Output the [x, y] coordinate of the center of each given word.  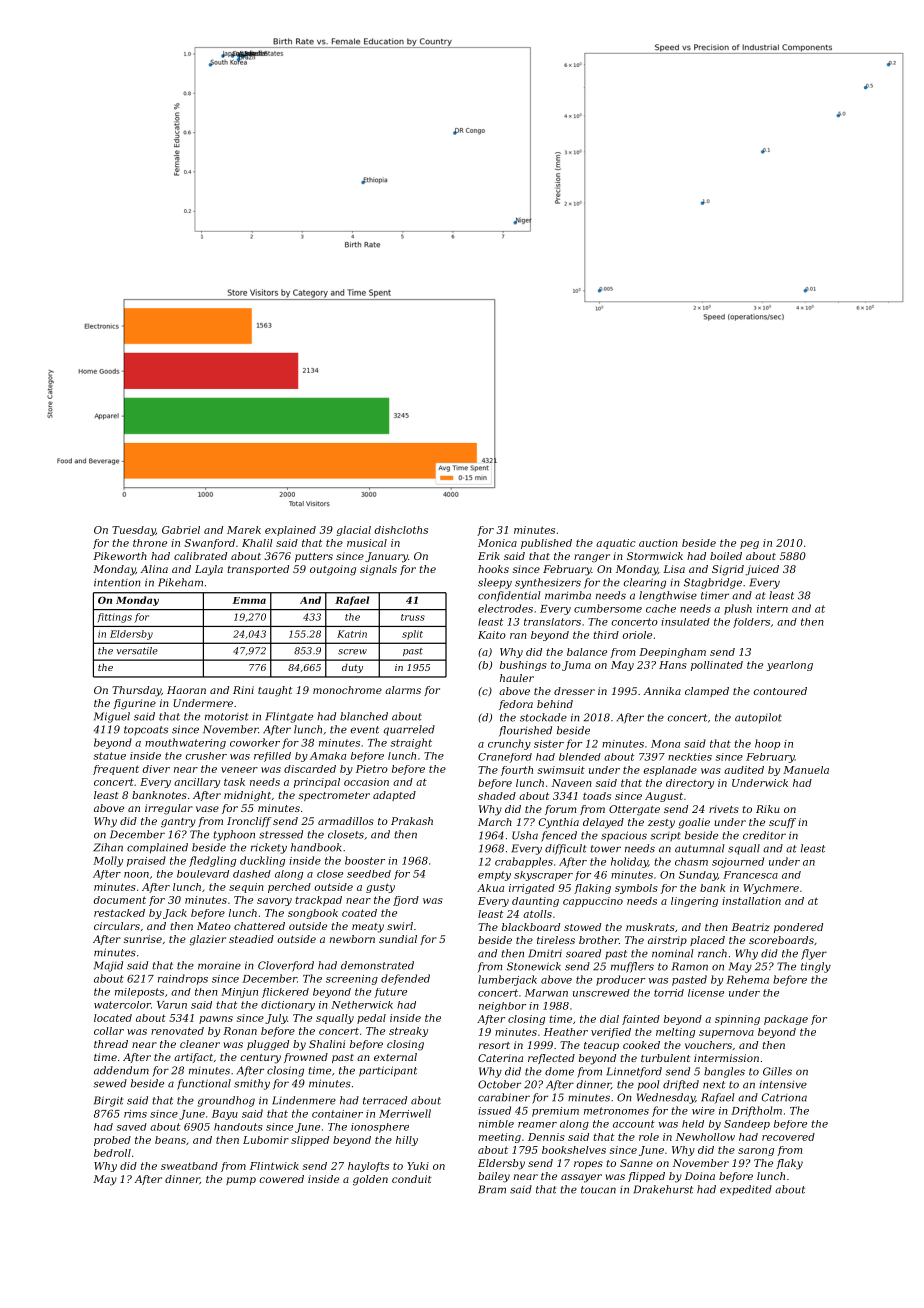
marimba [568, 595]
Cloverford [286, 966]
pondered [798, 928]
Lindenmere [304, 1100]
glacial [354, 531]
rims [135, 1114]
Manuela [806, 770]
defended [405, 979]
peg [749, 545]
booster [365, 860]
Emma [249, 600]
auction [658, 543]
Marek [244, 530]
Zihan [108, 847]
